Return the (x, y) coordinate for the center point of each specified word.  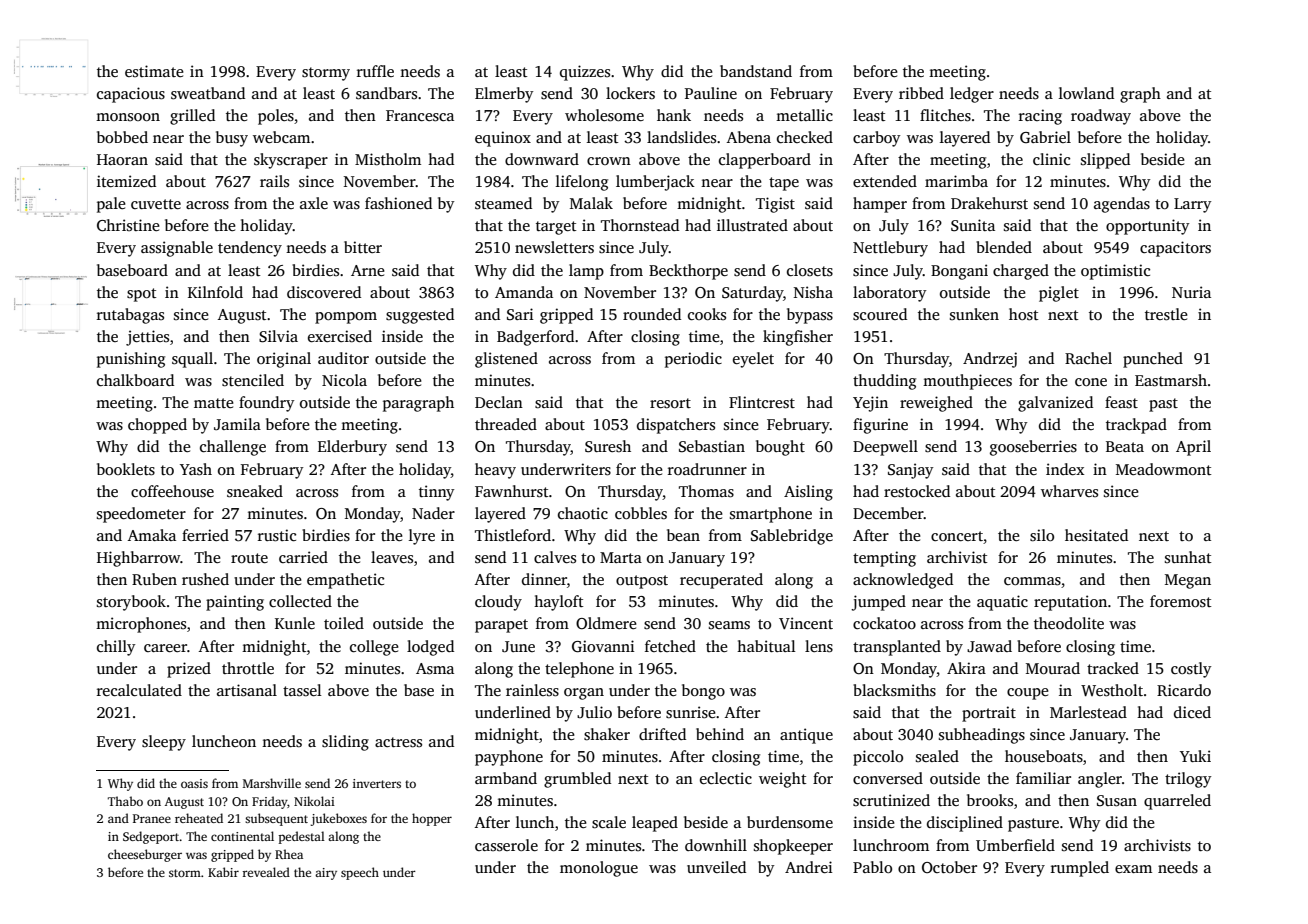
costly (1191, 670)
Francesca (420, 116)
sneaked (255, 491)
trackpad (1136, 426)
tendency (250, 249)
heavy (495, 471)
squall (192, 360)
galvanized (1055, 404)
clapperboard (765, 161)
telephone (579, 670)
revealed (266, 872)
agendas (1122, 205)
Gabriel (1045, 137)
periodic (693, 360)
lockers (630, 93)
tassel (302, 690)
